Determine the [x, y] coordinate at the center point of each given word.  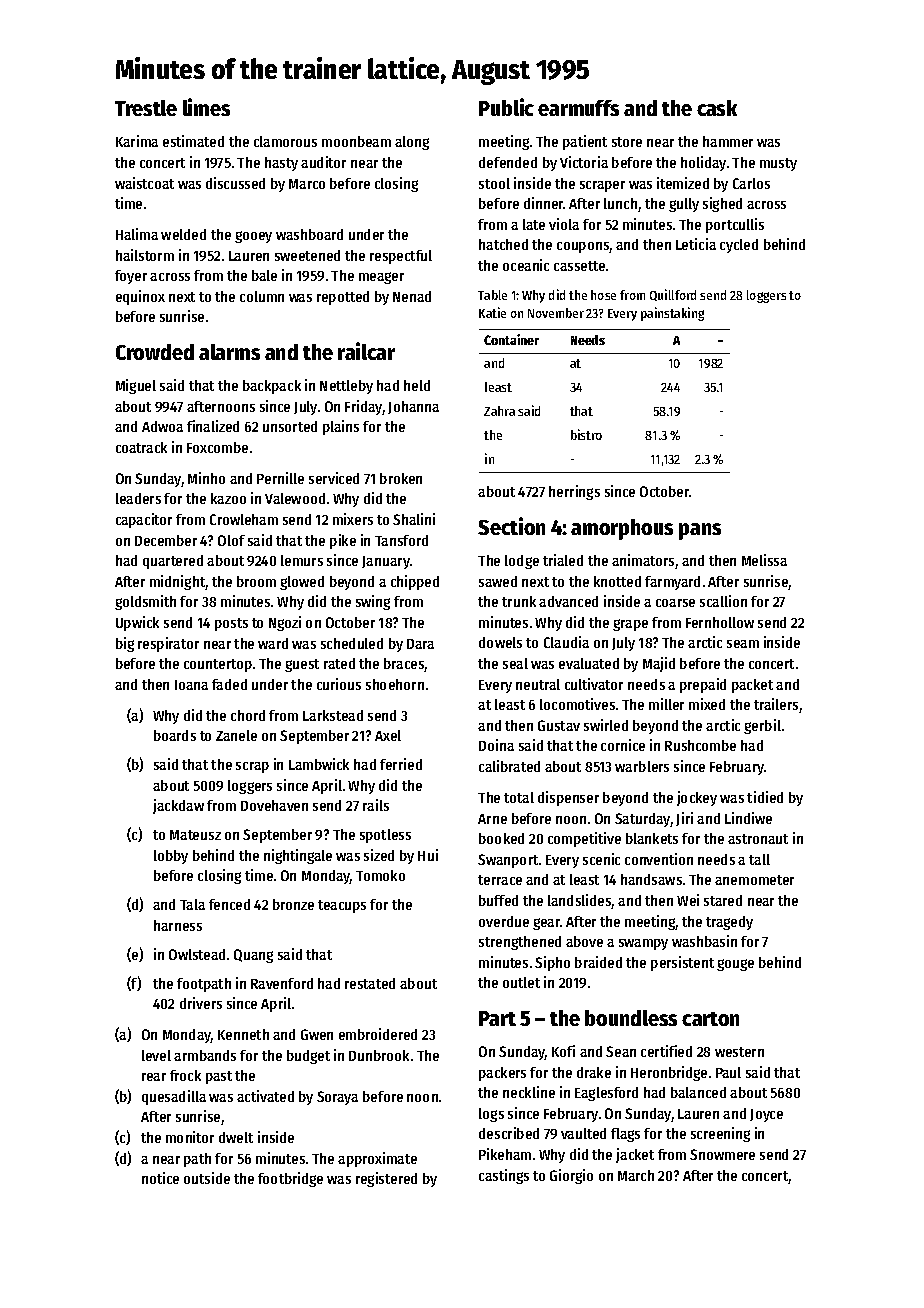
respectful [401, 257]
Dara [420, 644]
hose [603, 295]
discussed [235, 183]
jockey [697, 798]
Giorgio [571, 1176]
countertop [218, 665]
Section [511, 526]
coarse [675, 603]
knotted [617, 581]
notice [160, 1178]
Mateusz [195, 835]
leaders [138, 498]
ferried [401, 764]
